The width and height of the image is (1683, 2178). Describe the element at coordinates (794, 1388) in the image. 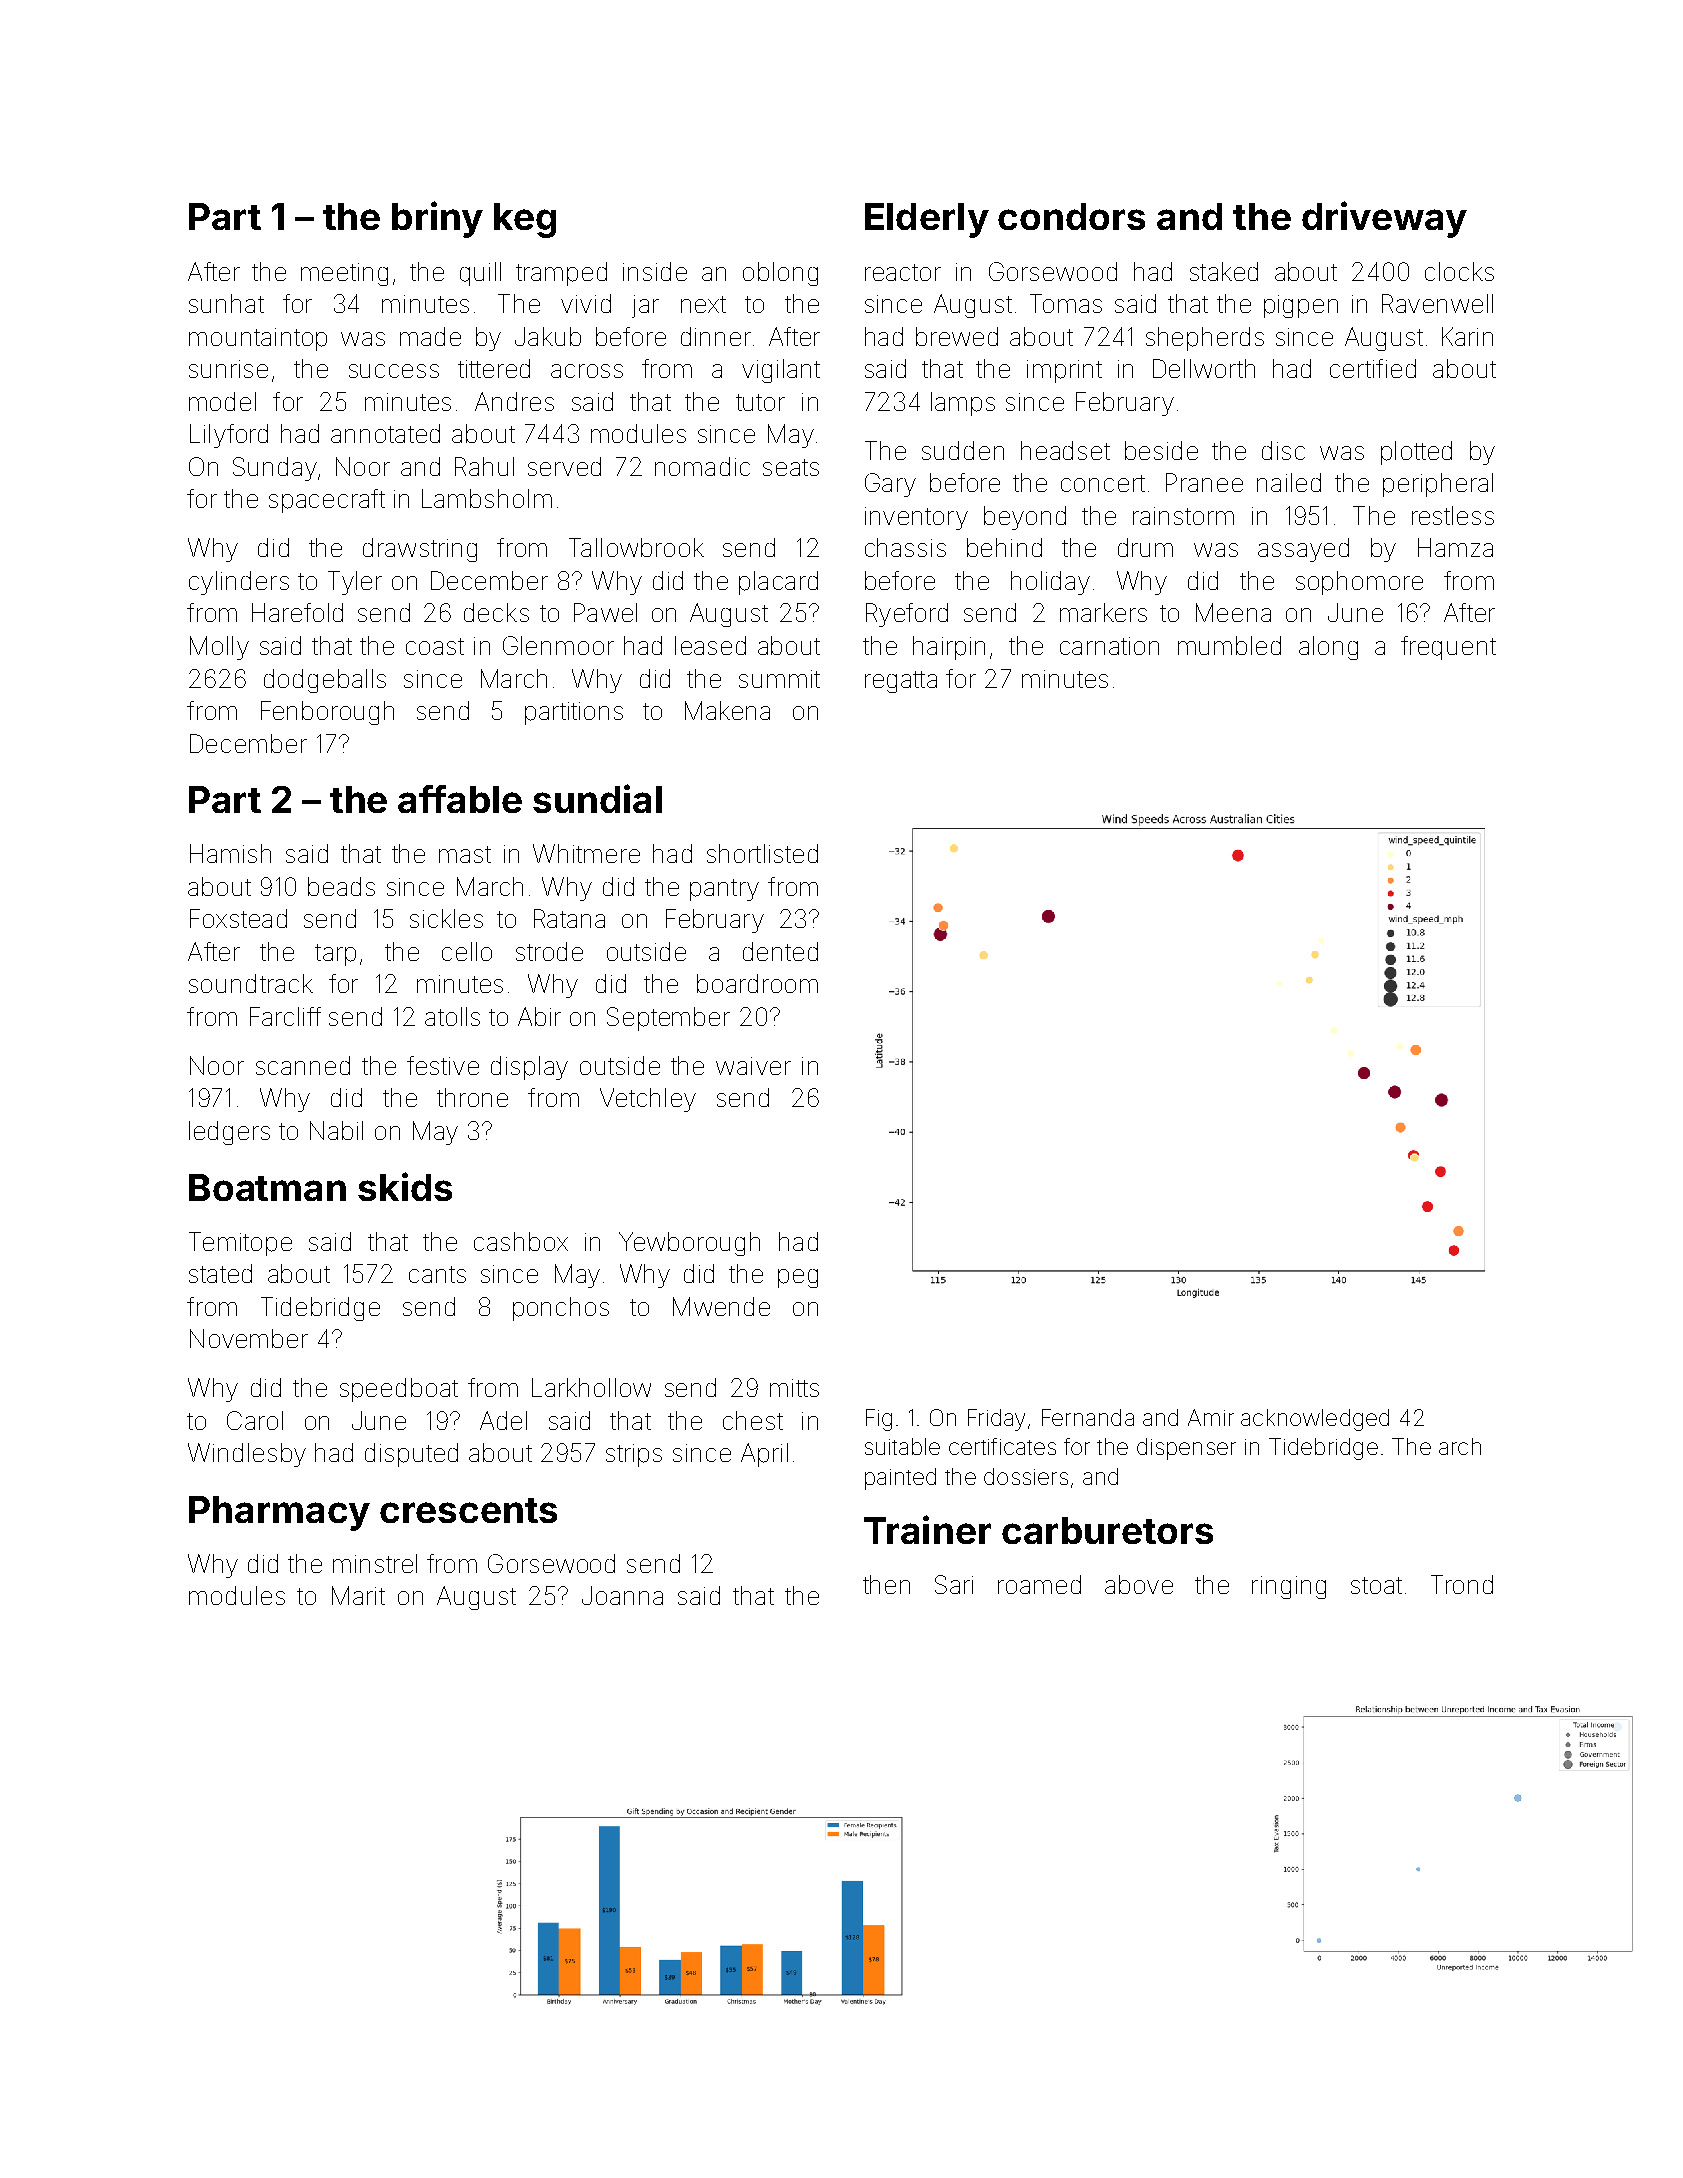

I see `mitts` at that location.
